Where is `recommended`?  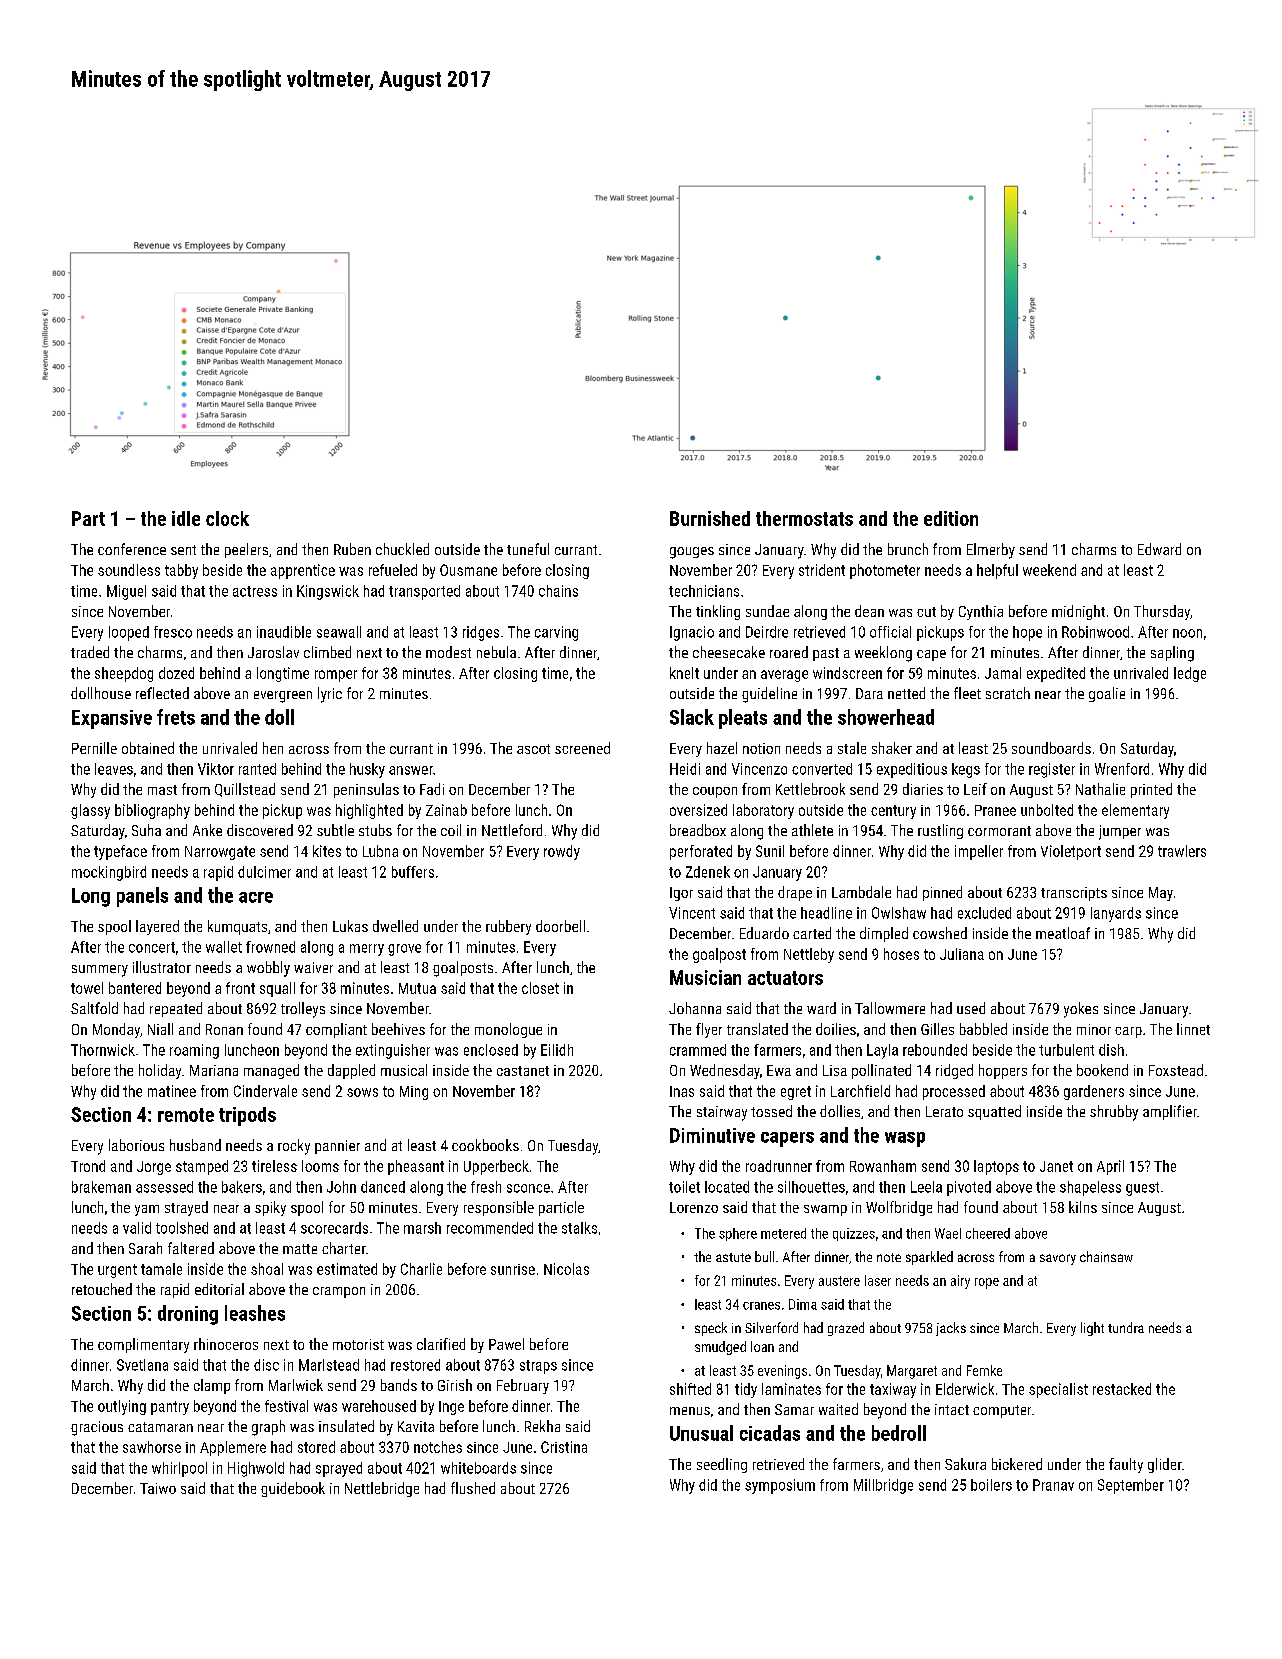
recommended is located at coordinates (490, 1228).
